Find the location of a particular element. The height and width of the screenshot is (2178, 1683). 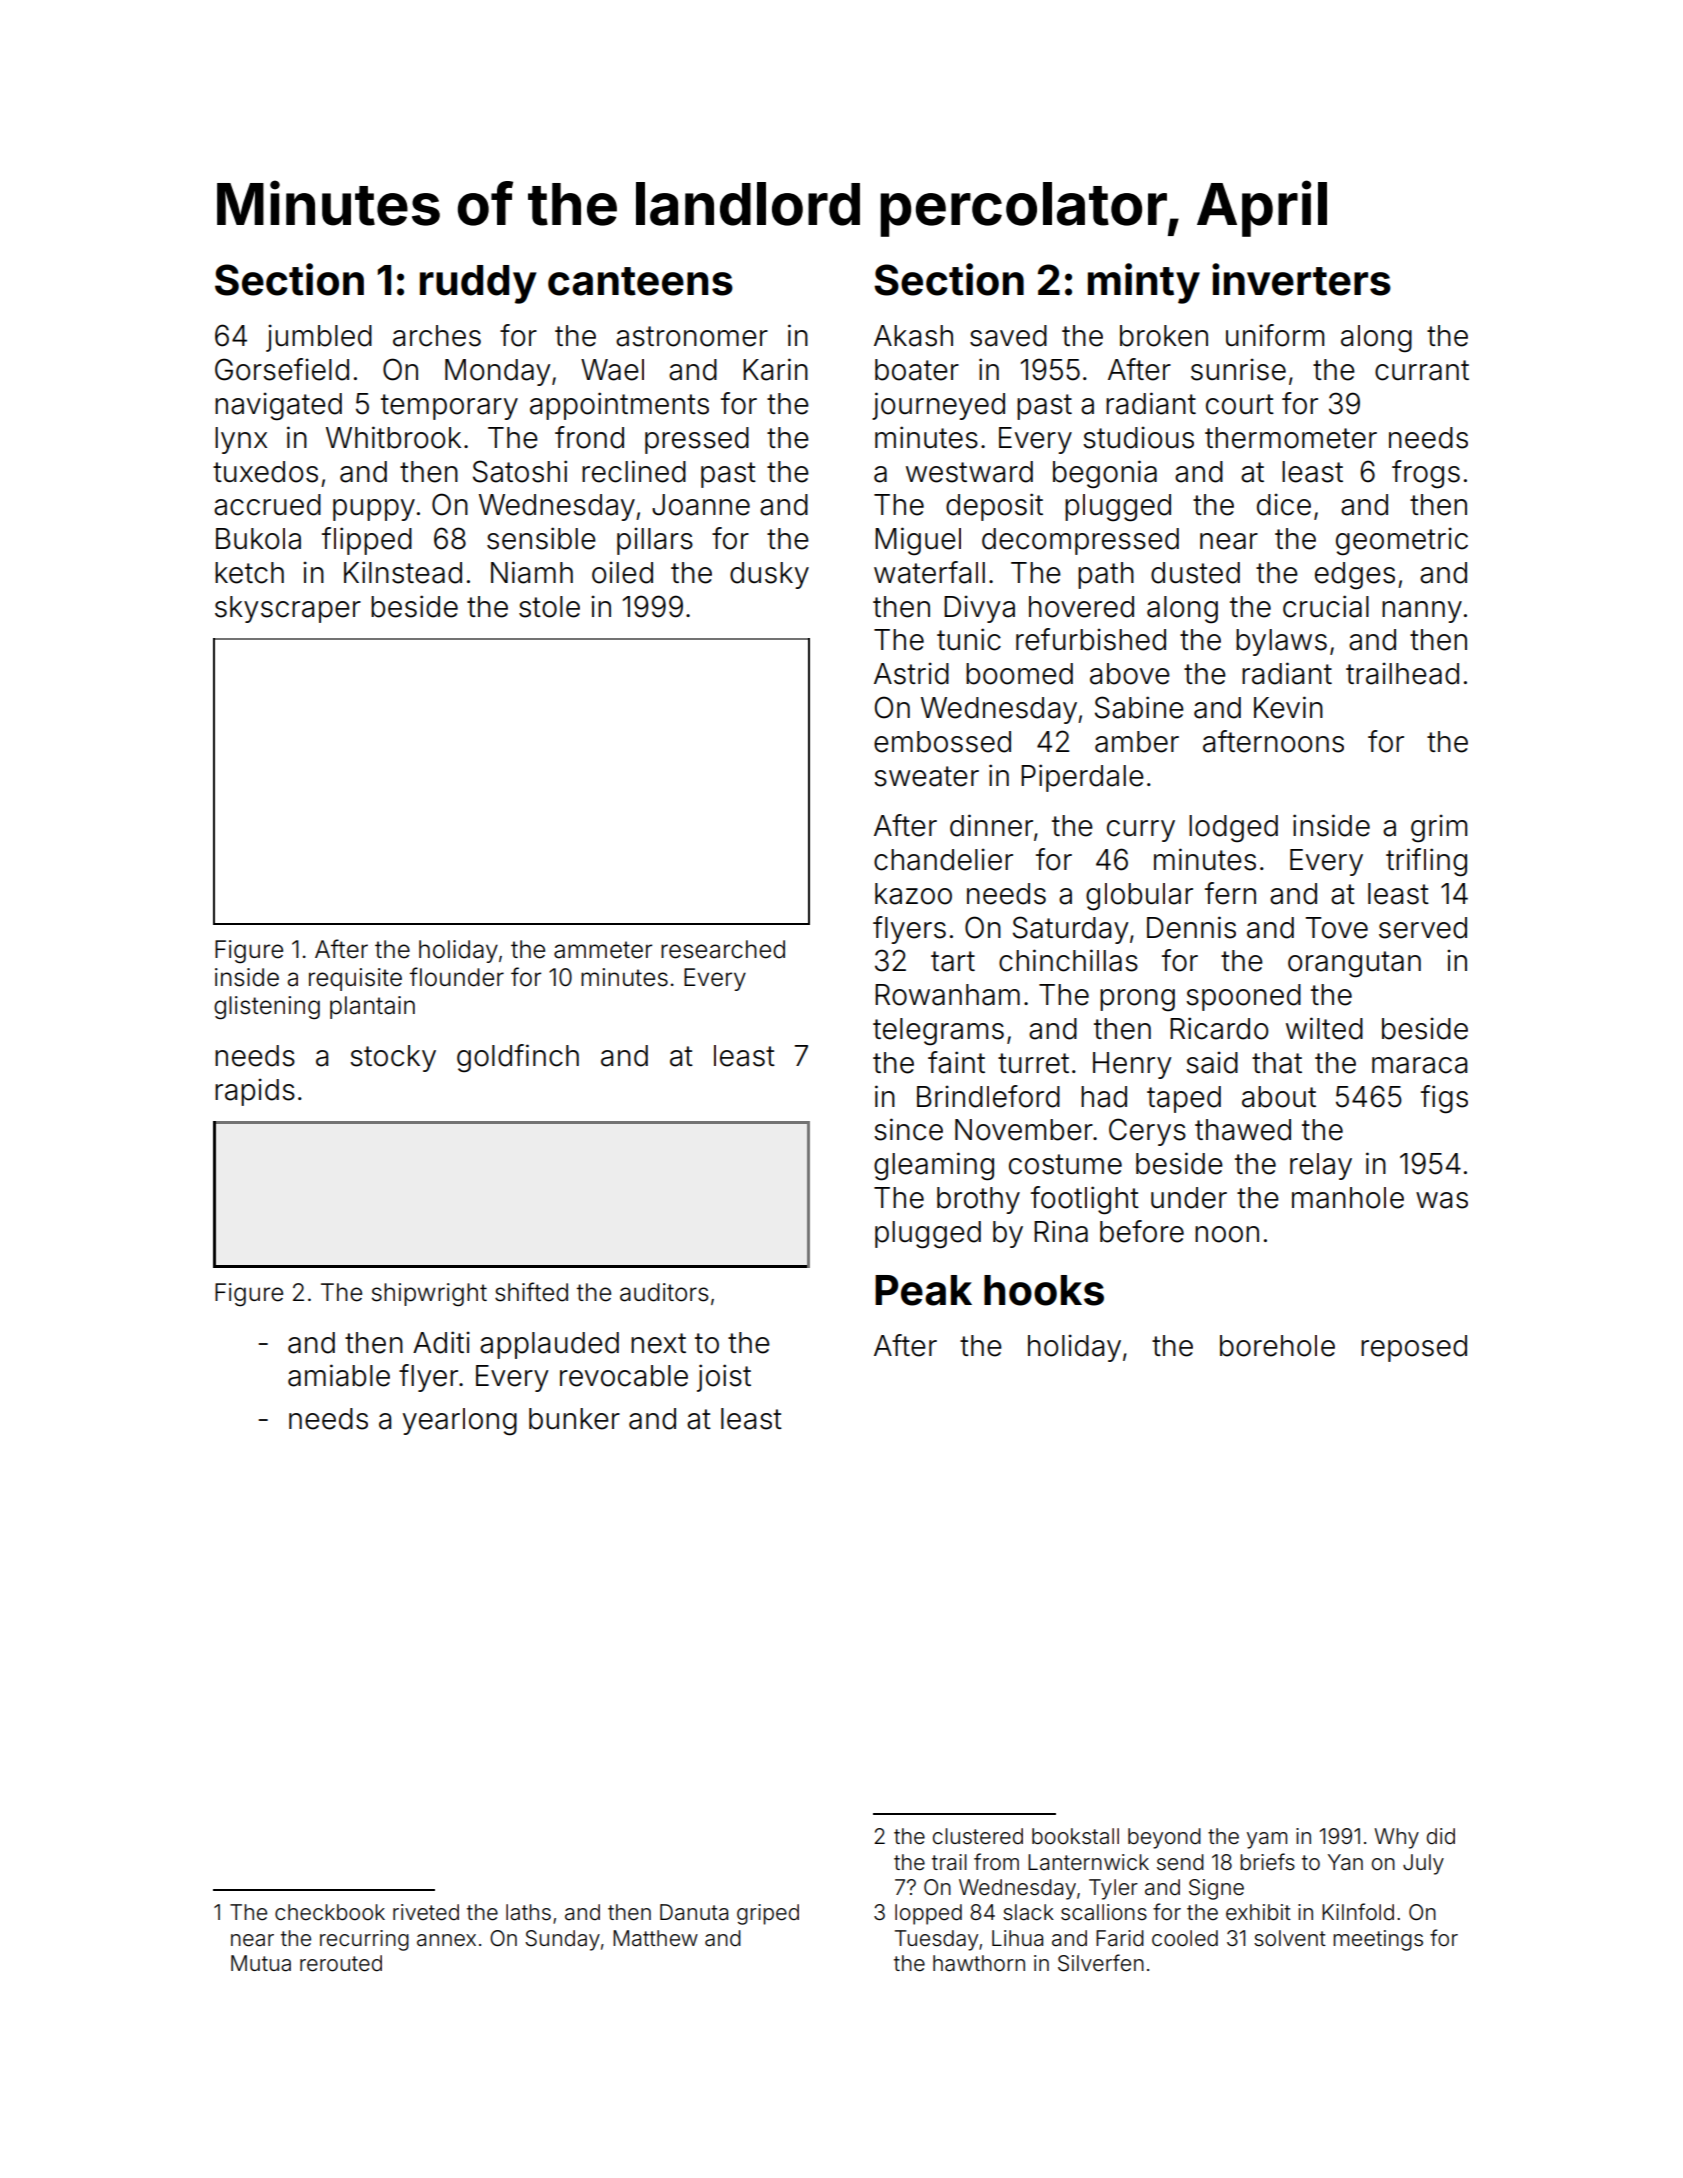

was is located at coordinates (1442, 1200).
